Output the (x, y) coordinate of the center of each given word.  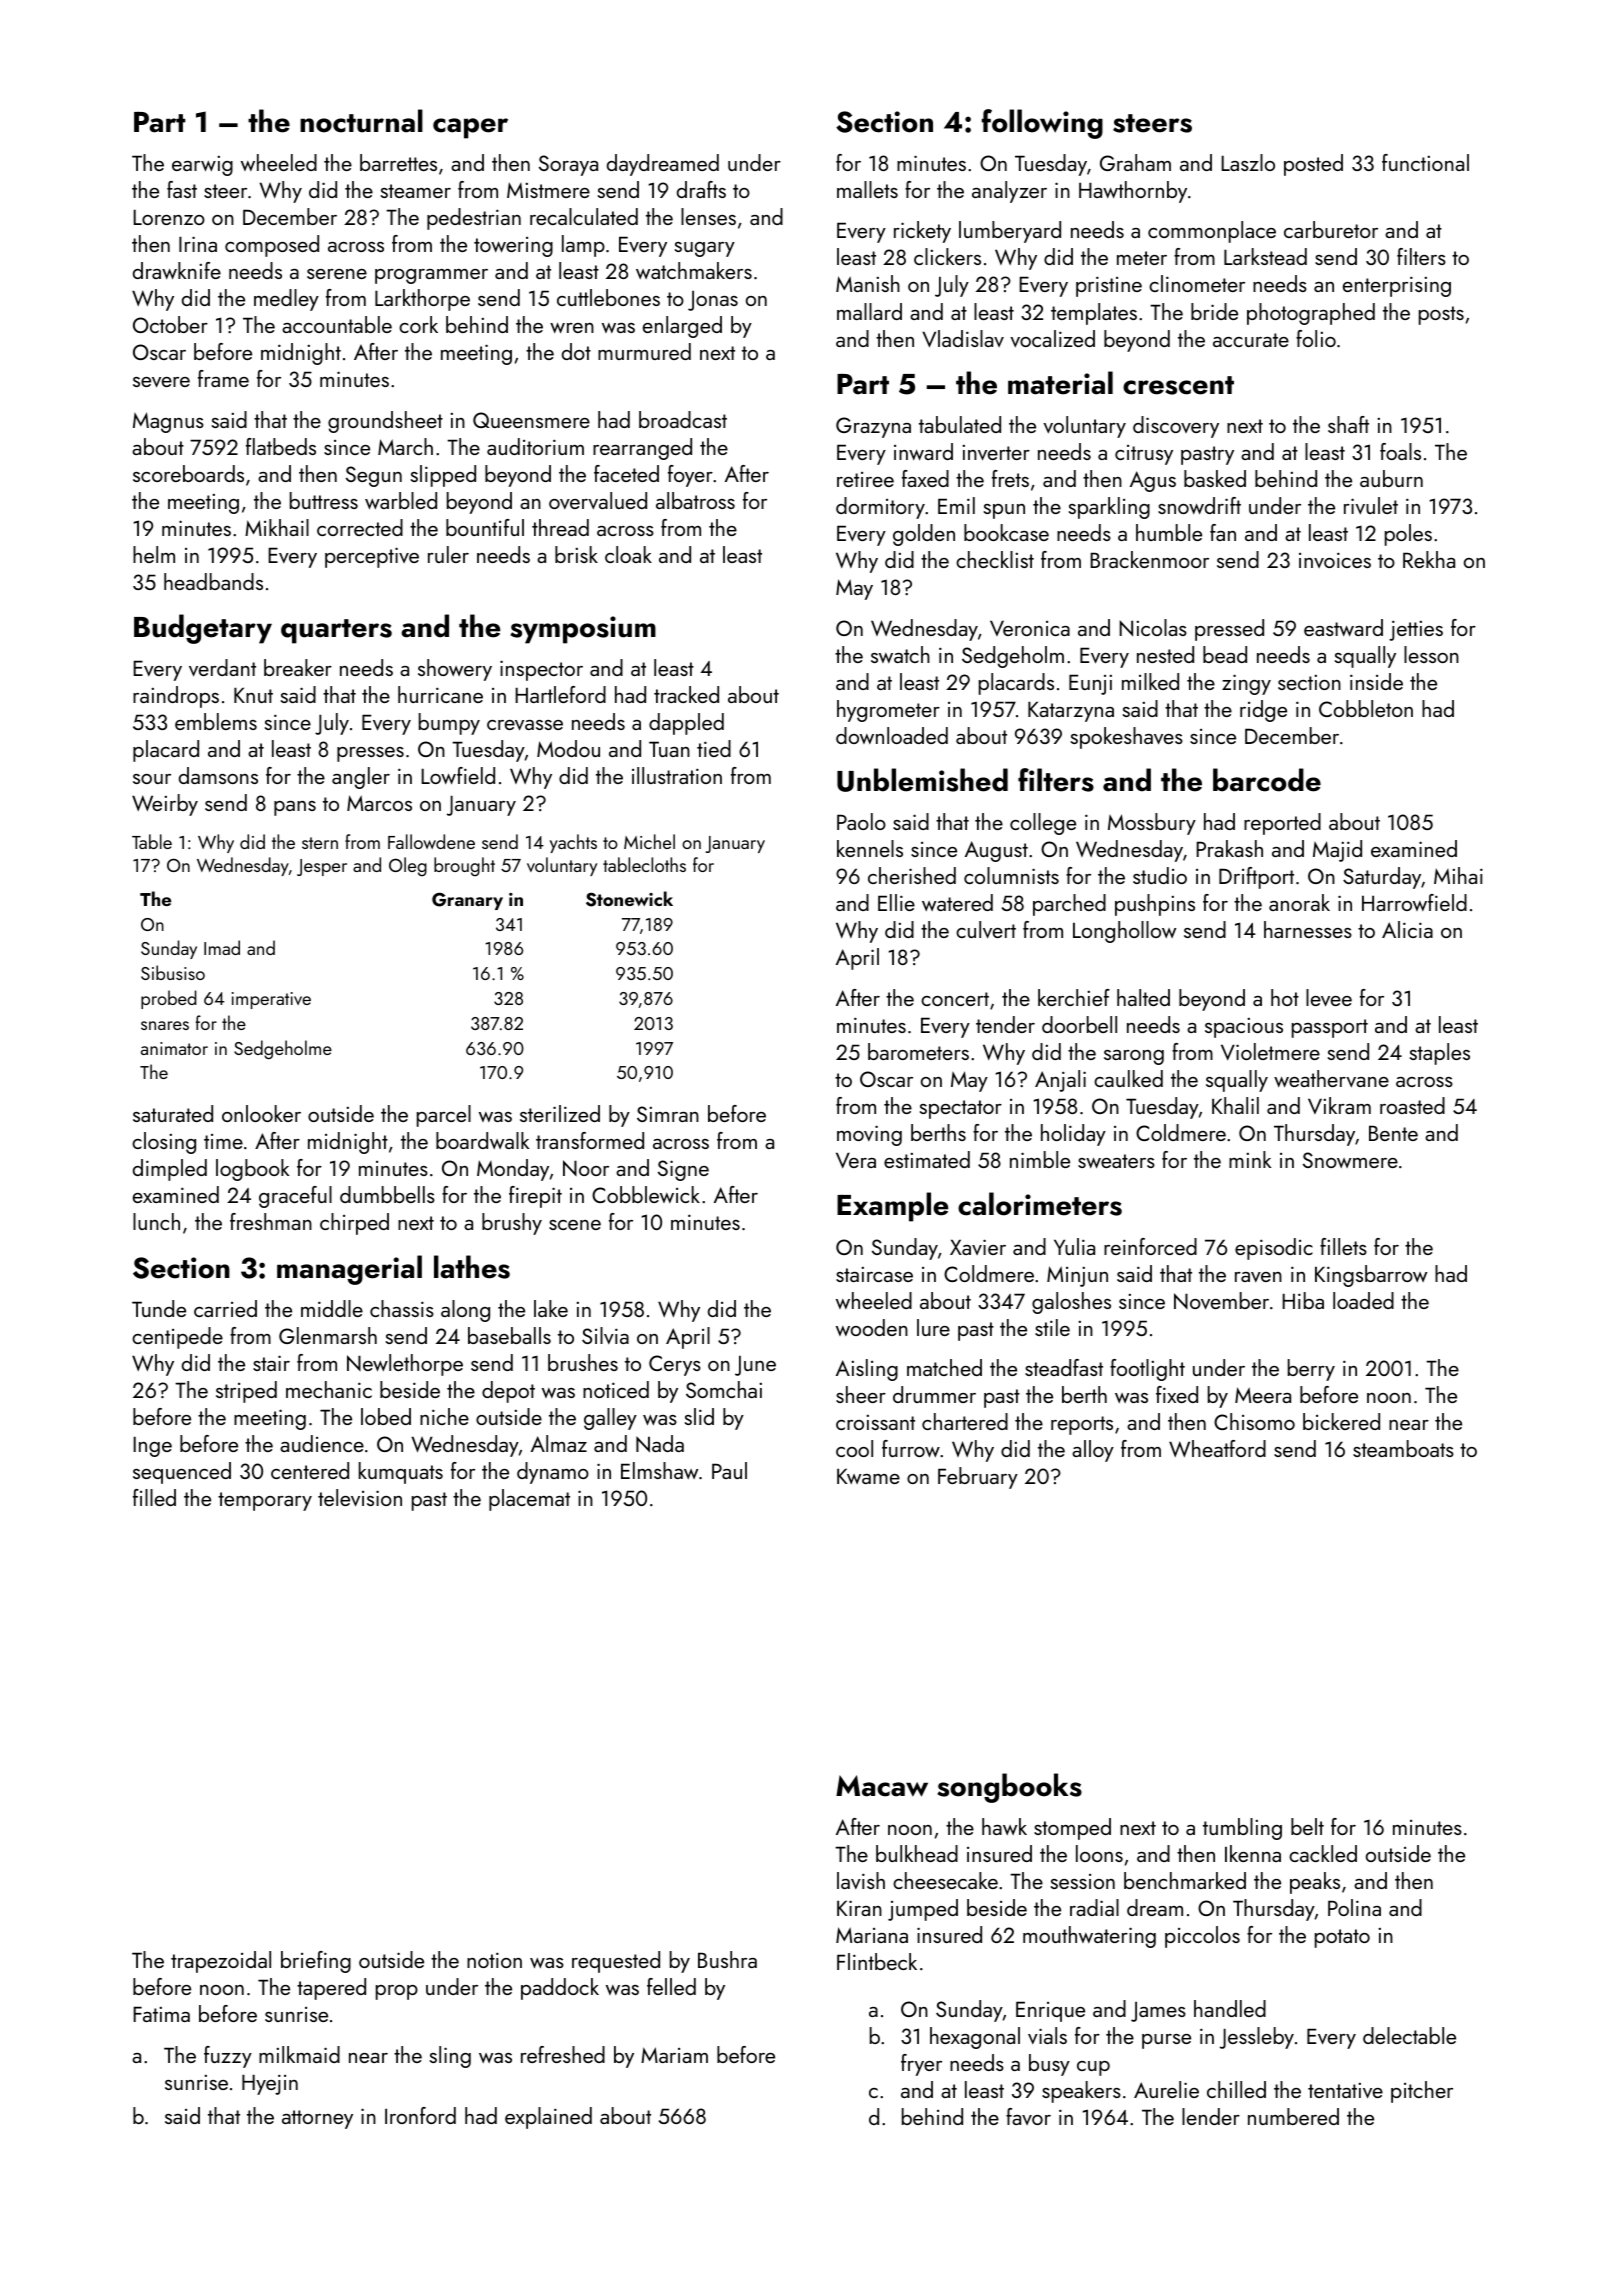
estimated (927, 1159)
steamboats (1403, 1448)
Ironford (420, 2115)
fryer (921, 2065)
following (1042, 124)
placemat (529, 1500)
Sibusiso (173, 972)
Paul (729, 1470)
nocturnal (361, 121)
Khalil (1235, 1105)
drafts (701, 189)
